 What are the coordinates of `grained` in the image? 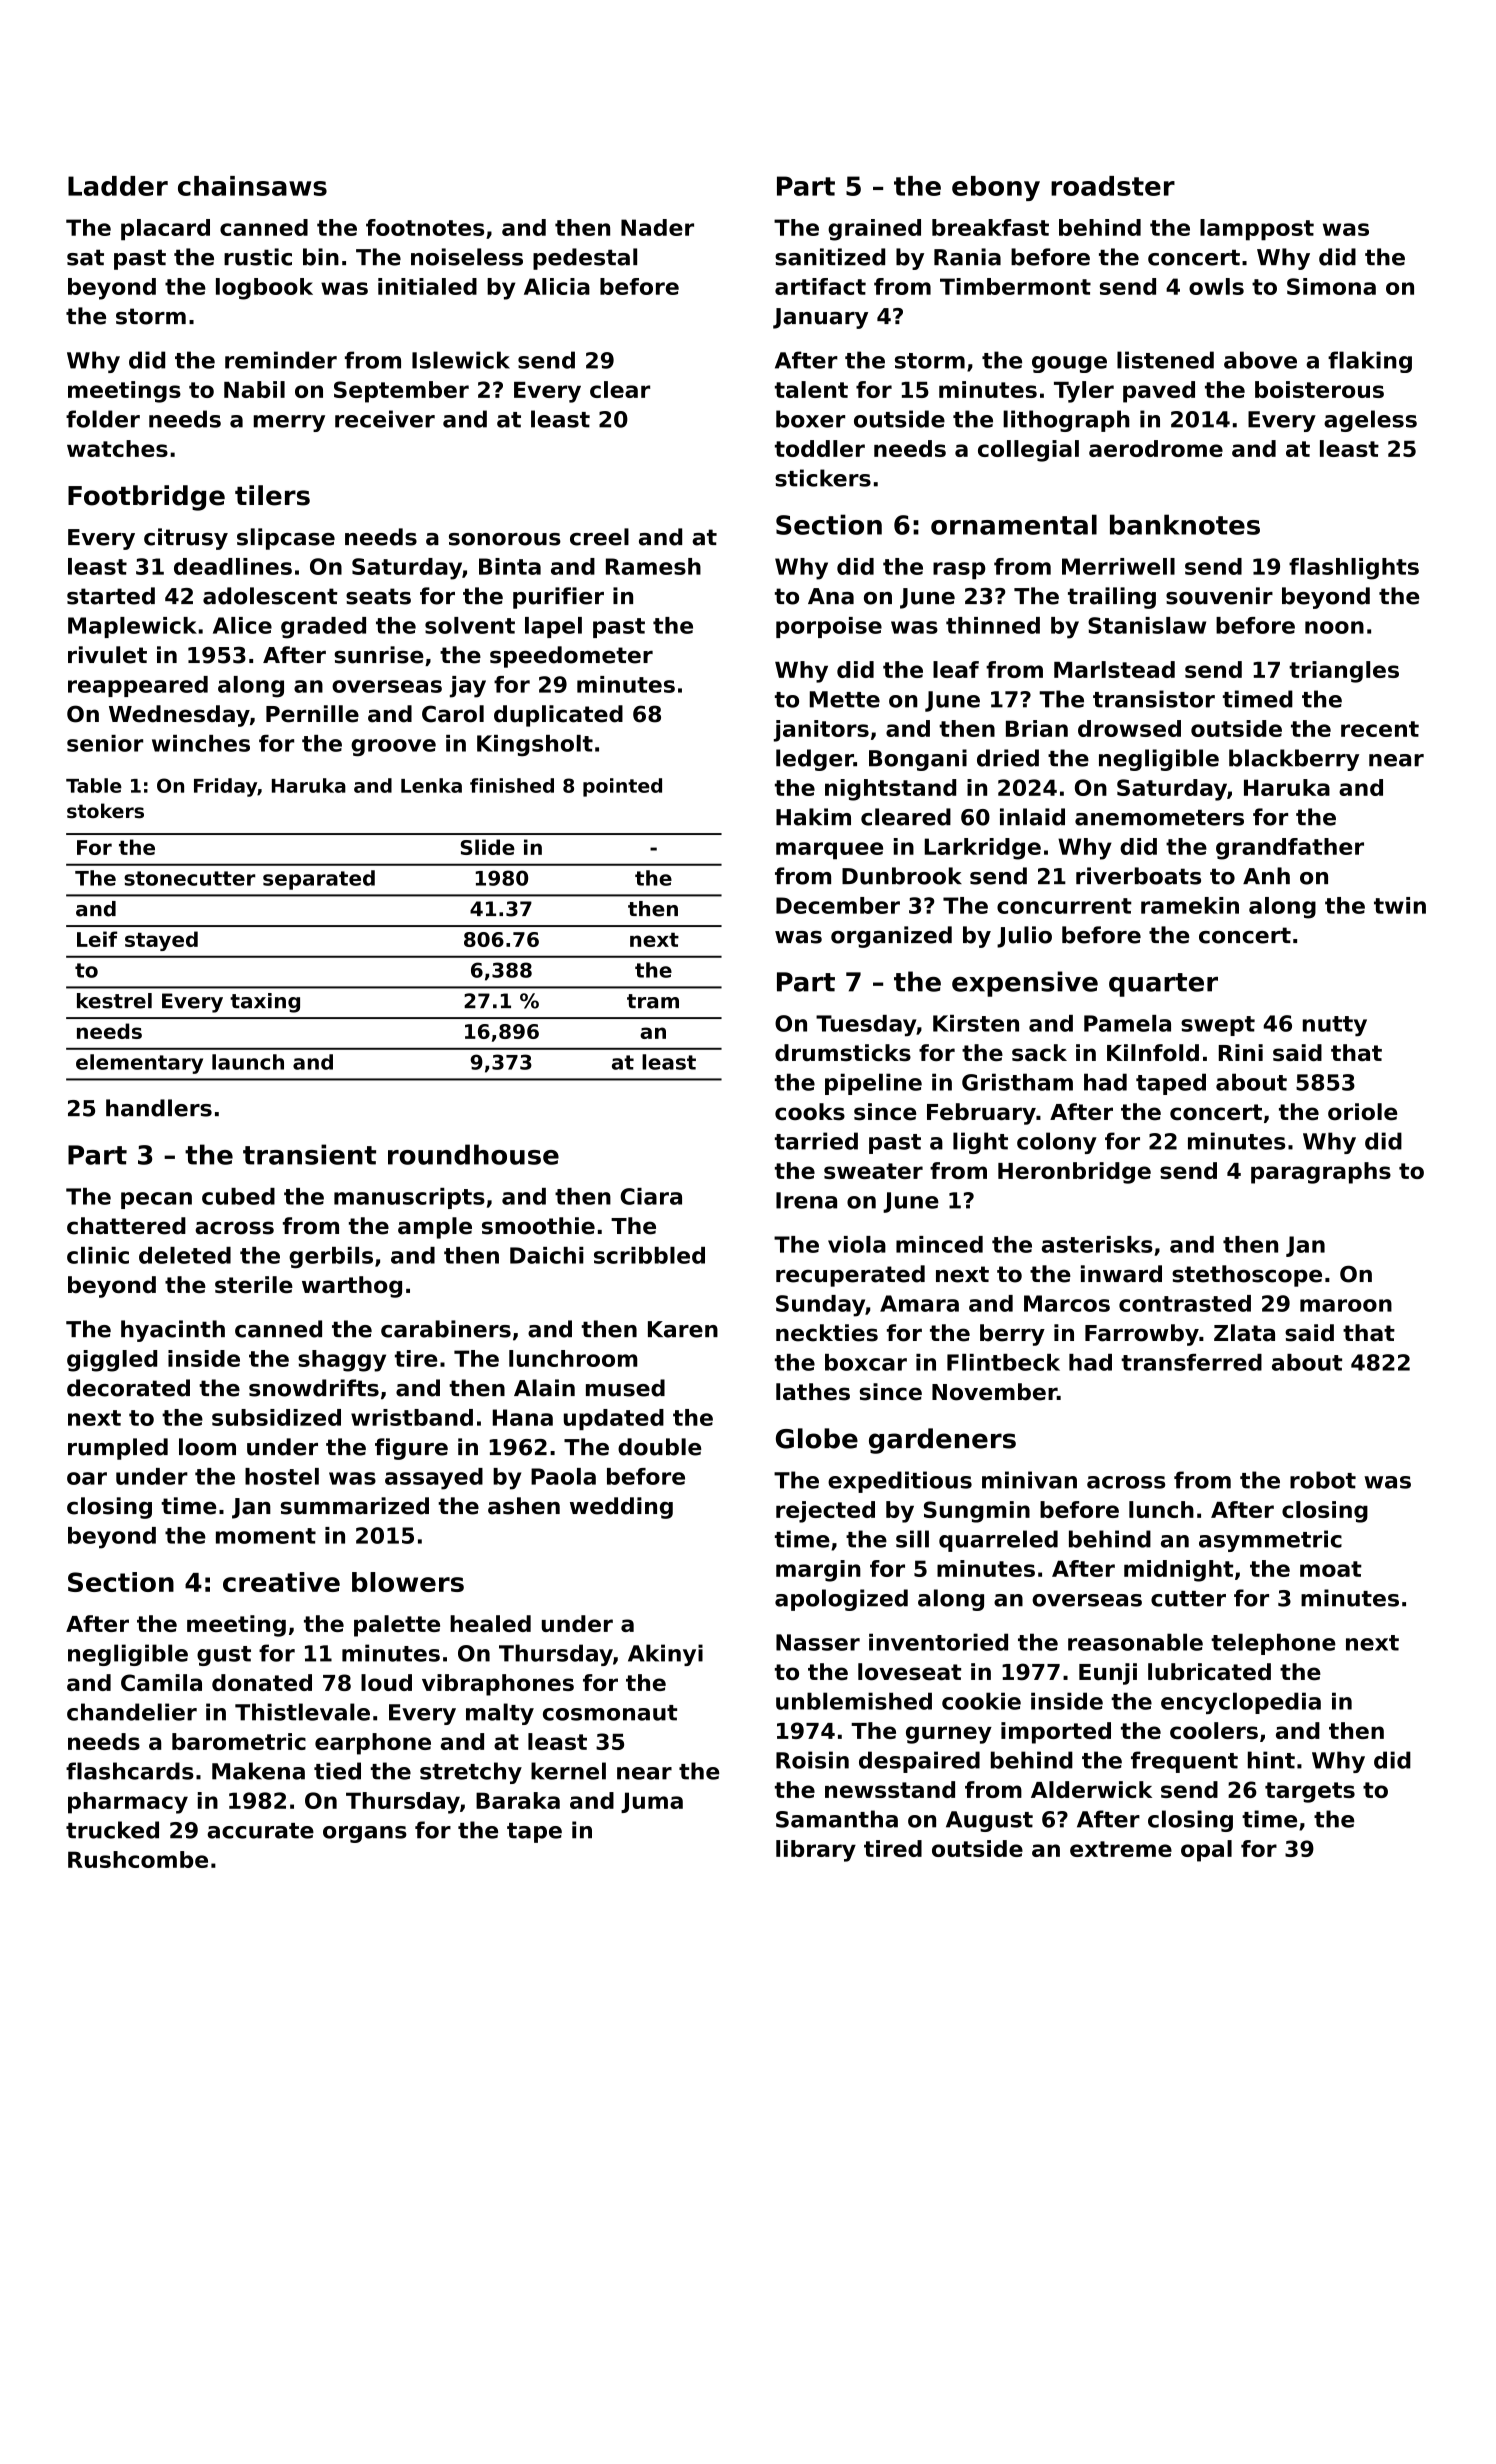 It's located at (874, 230).
